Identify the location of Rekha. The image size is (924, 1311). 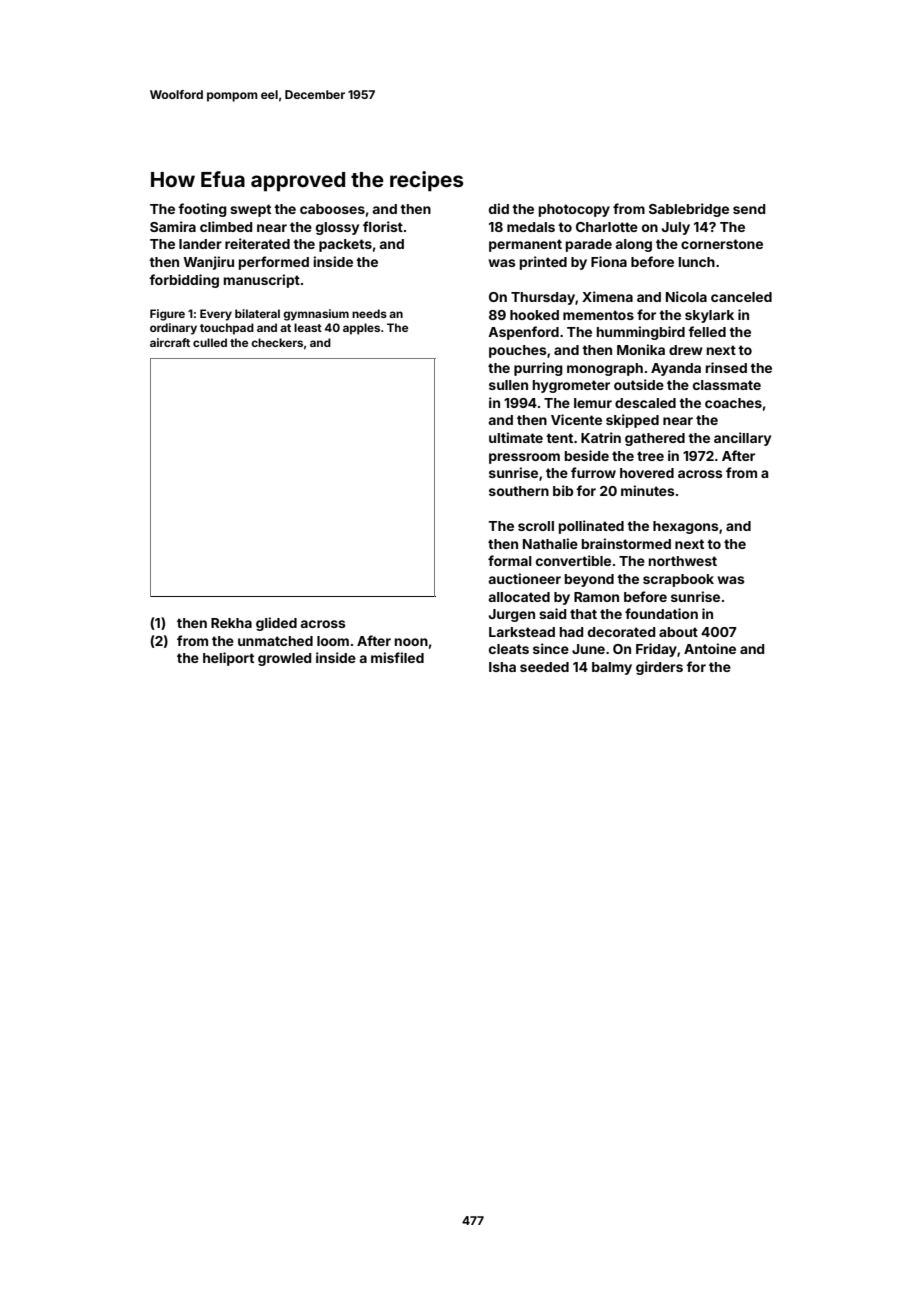
(231, 623).
